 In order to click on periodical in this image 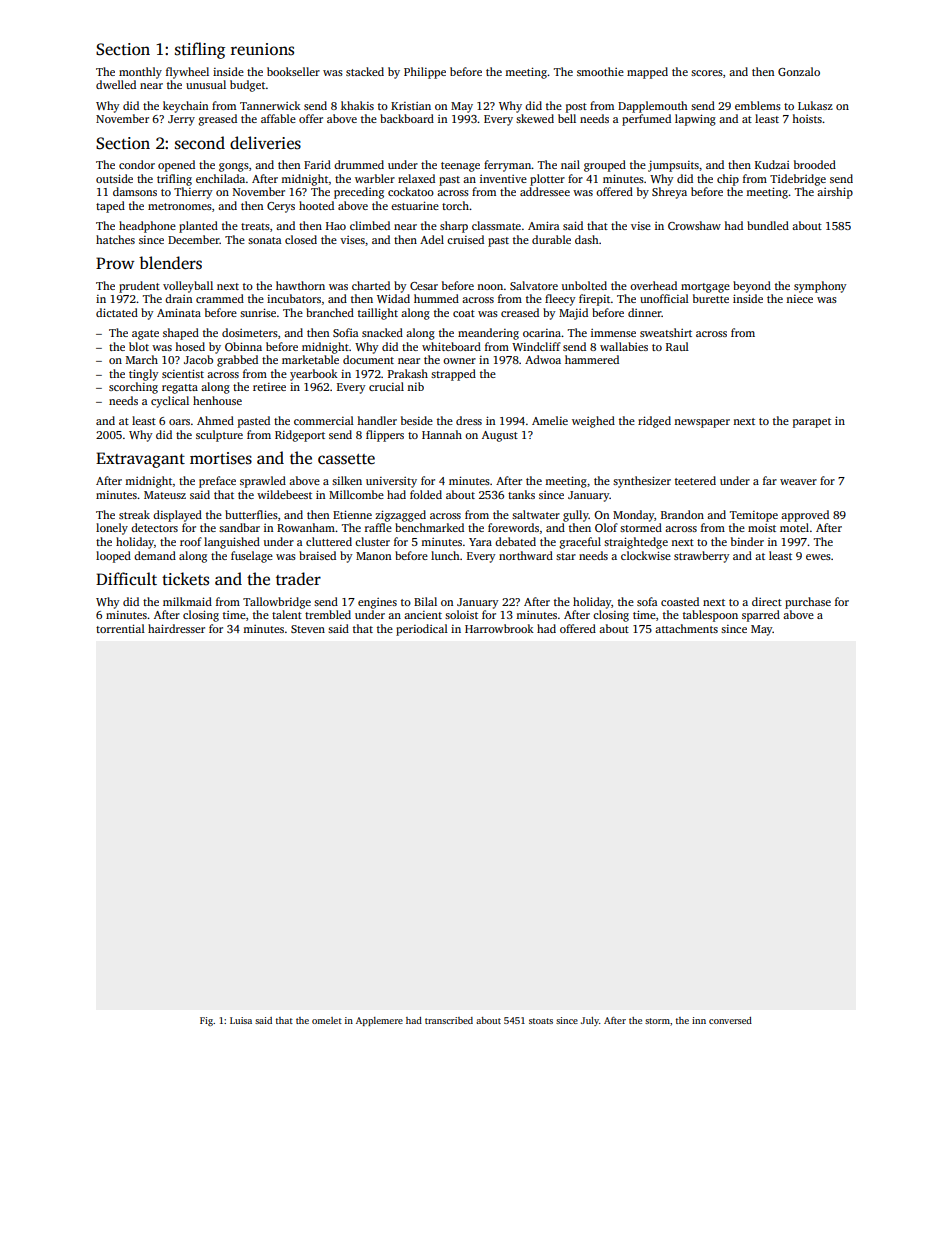, I will do `click(422, 630)`.
